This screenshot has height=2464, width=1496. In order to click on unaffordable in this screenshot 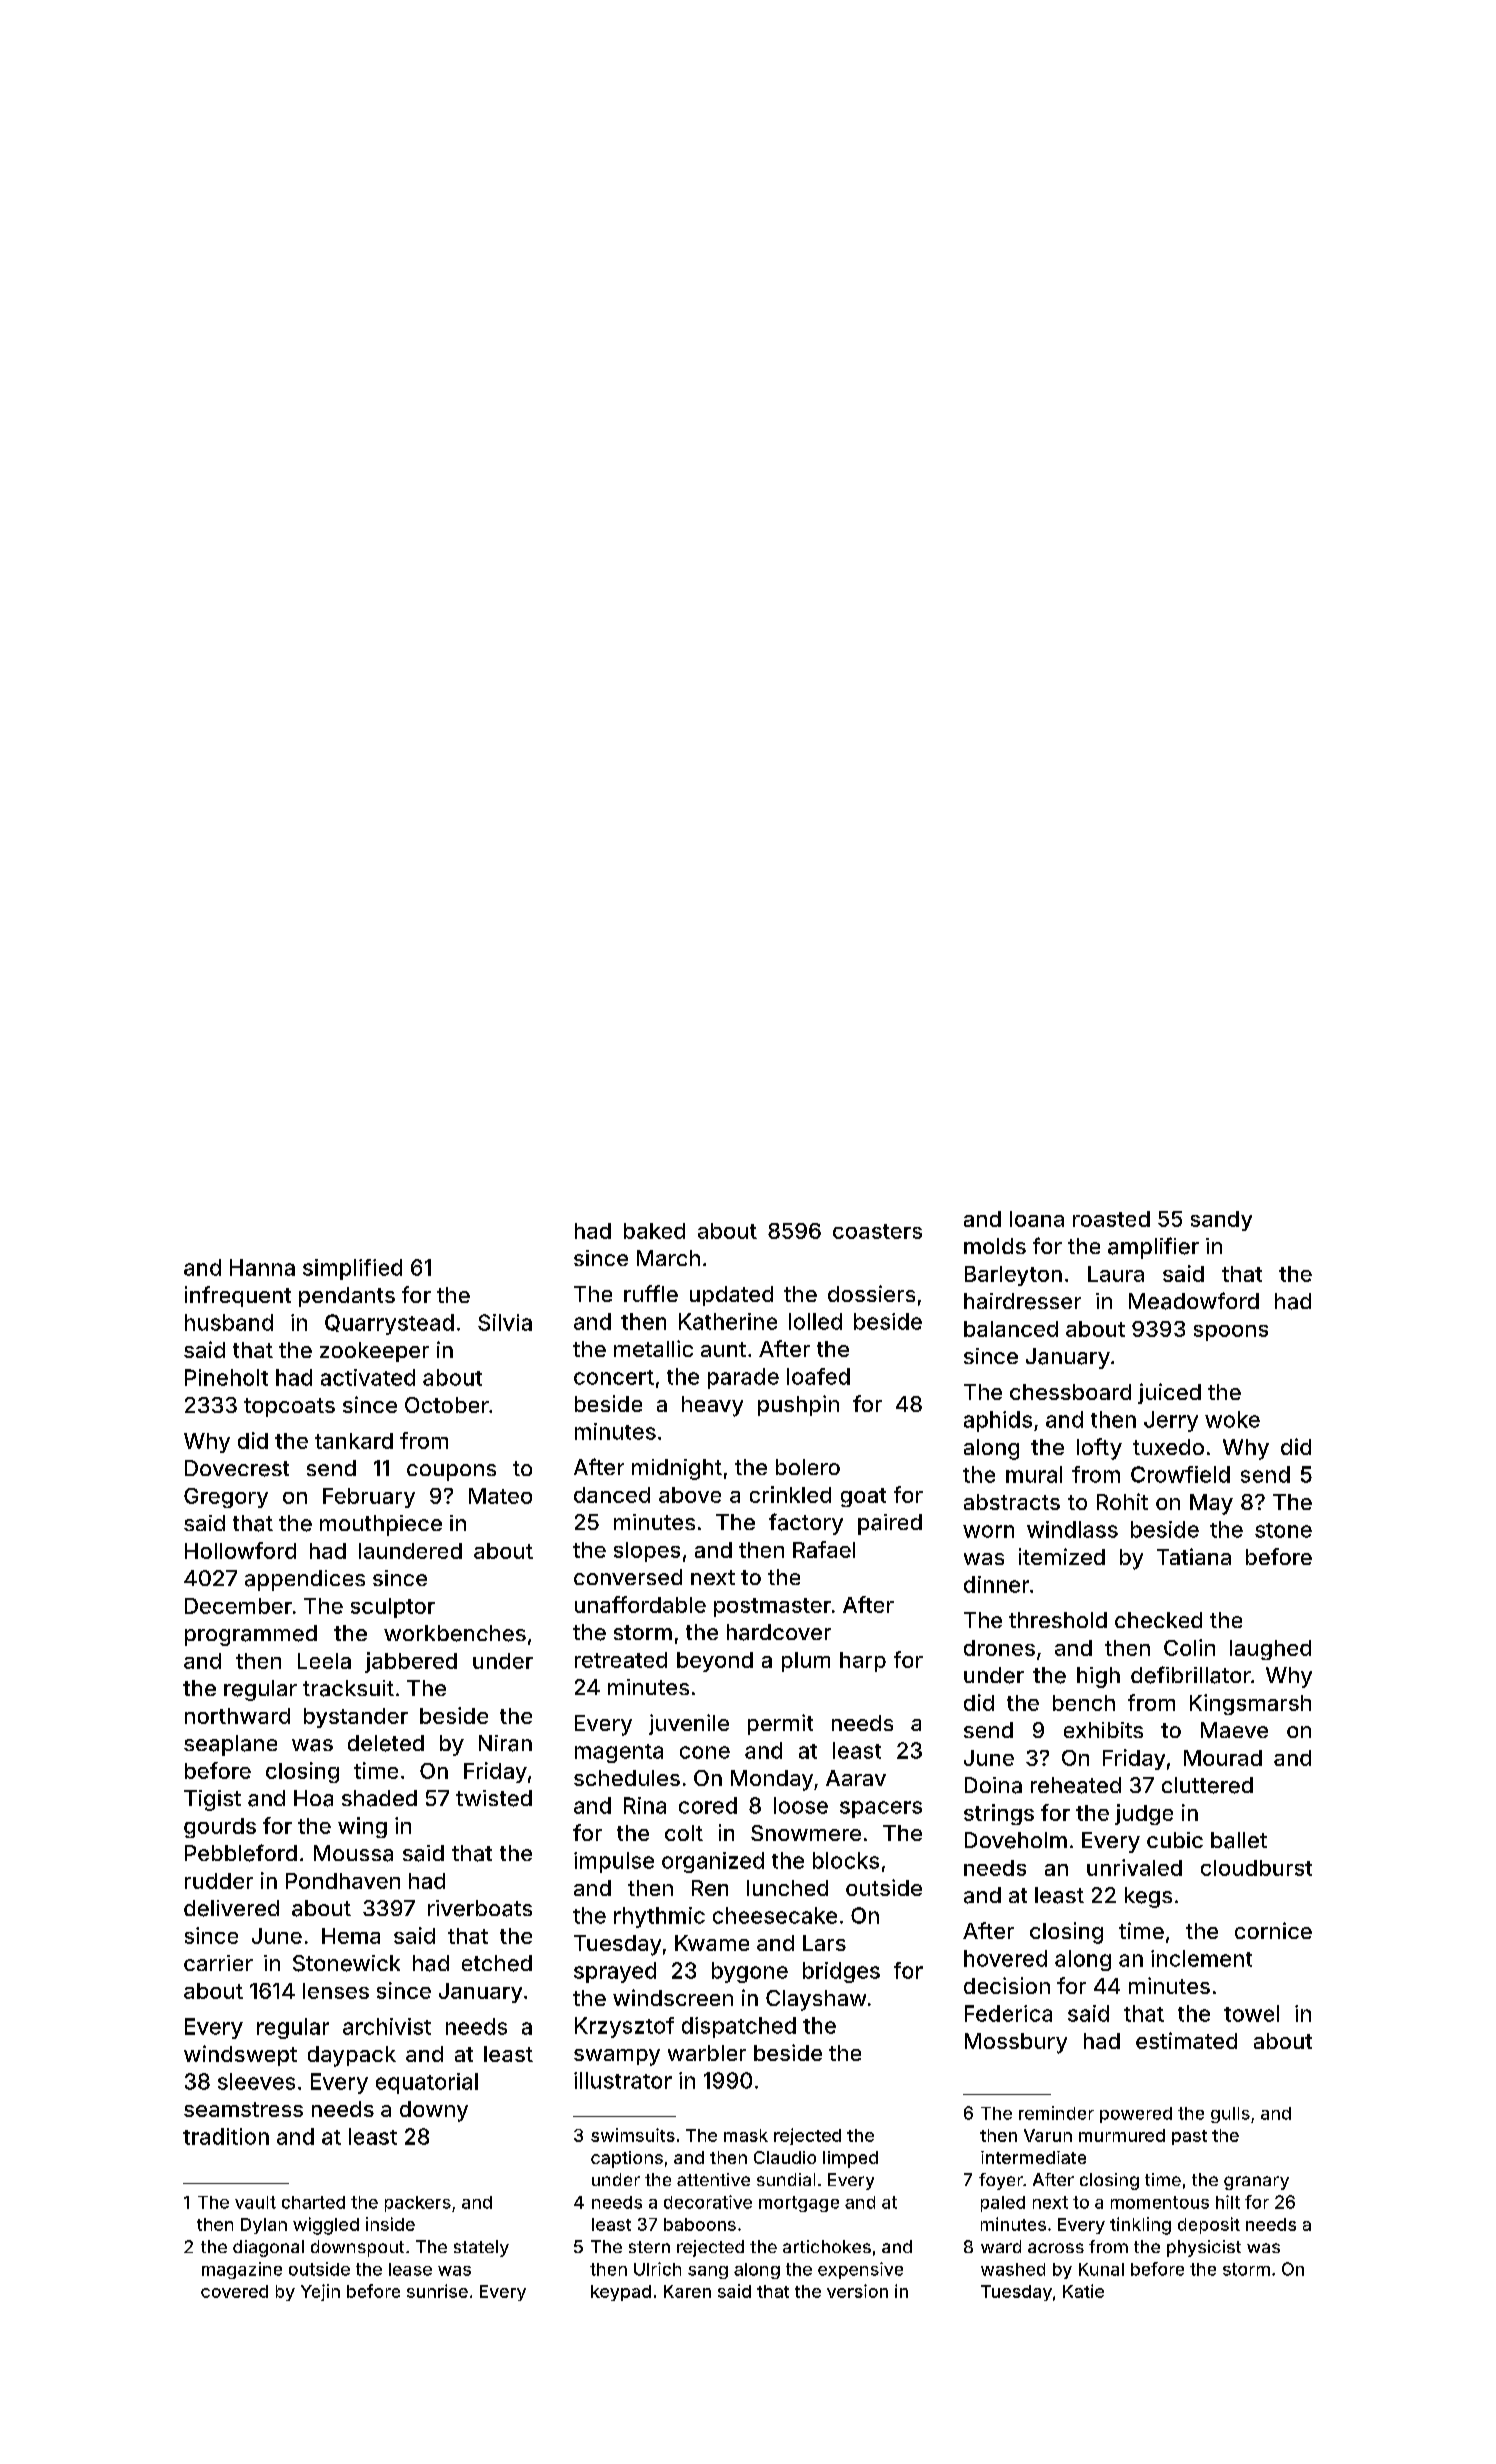, I will do `click(640, 1604)`.
